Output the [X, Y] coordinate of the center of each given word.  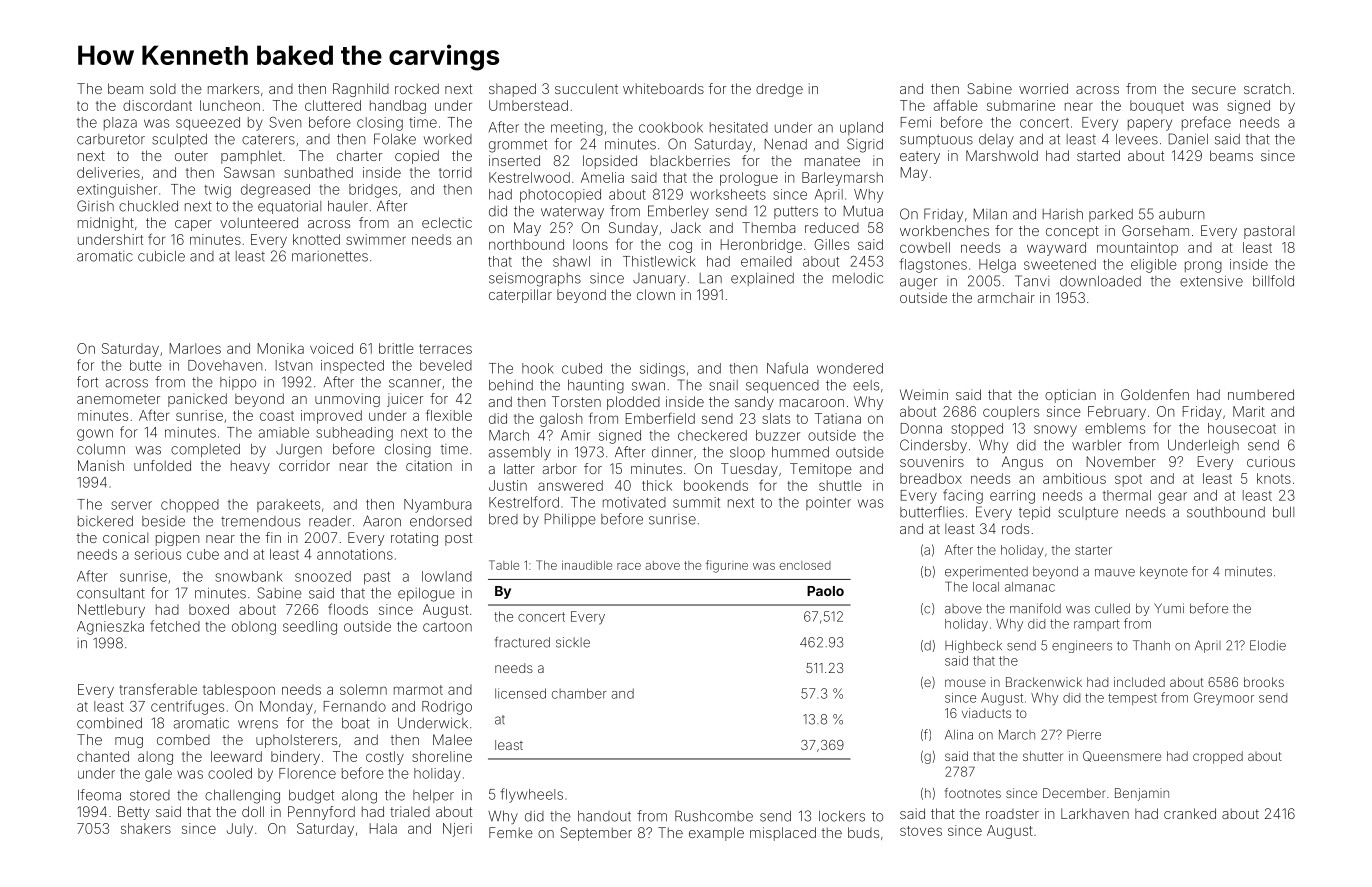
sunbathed [318, 172]
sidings [662, 370]
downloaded [1100, 281]
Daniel [1188, 139]
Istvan [294, 365]
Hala [383, 828]
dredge [779, 90]
